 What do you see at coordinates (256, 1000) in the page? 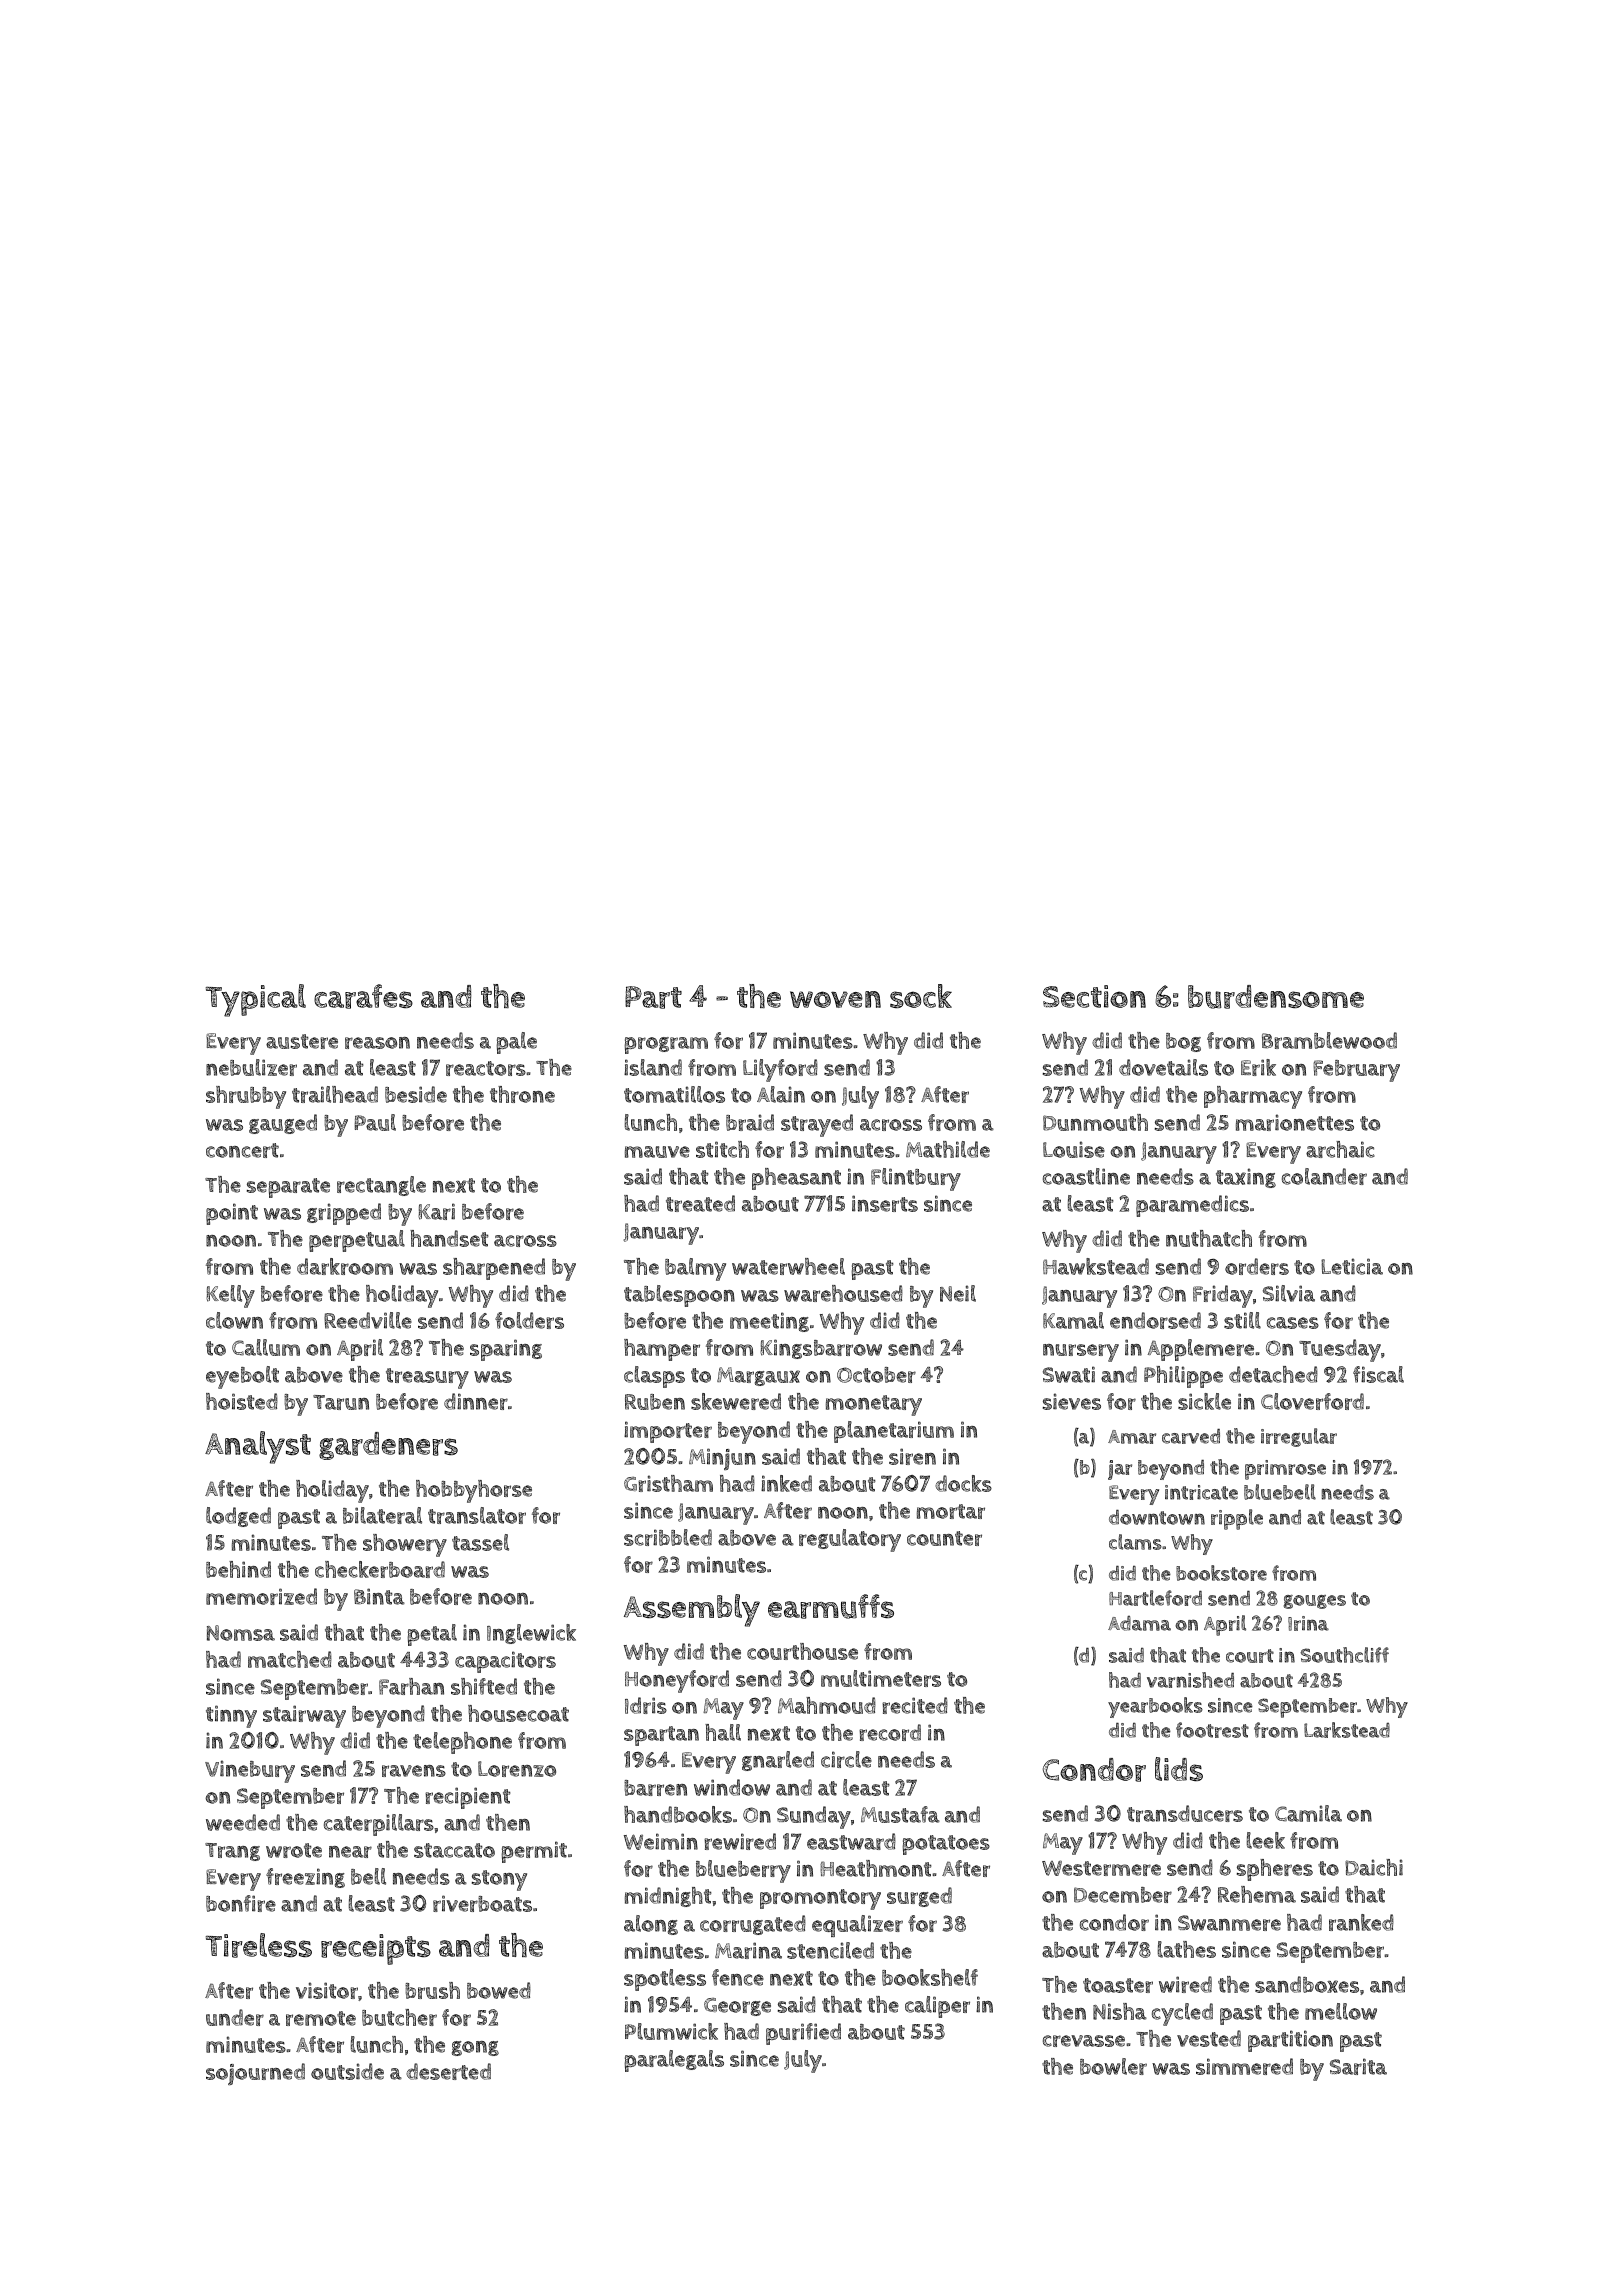
I see `Typical` at bounding box center [256, 1000].
